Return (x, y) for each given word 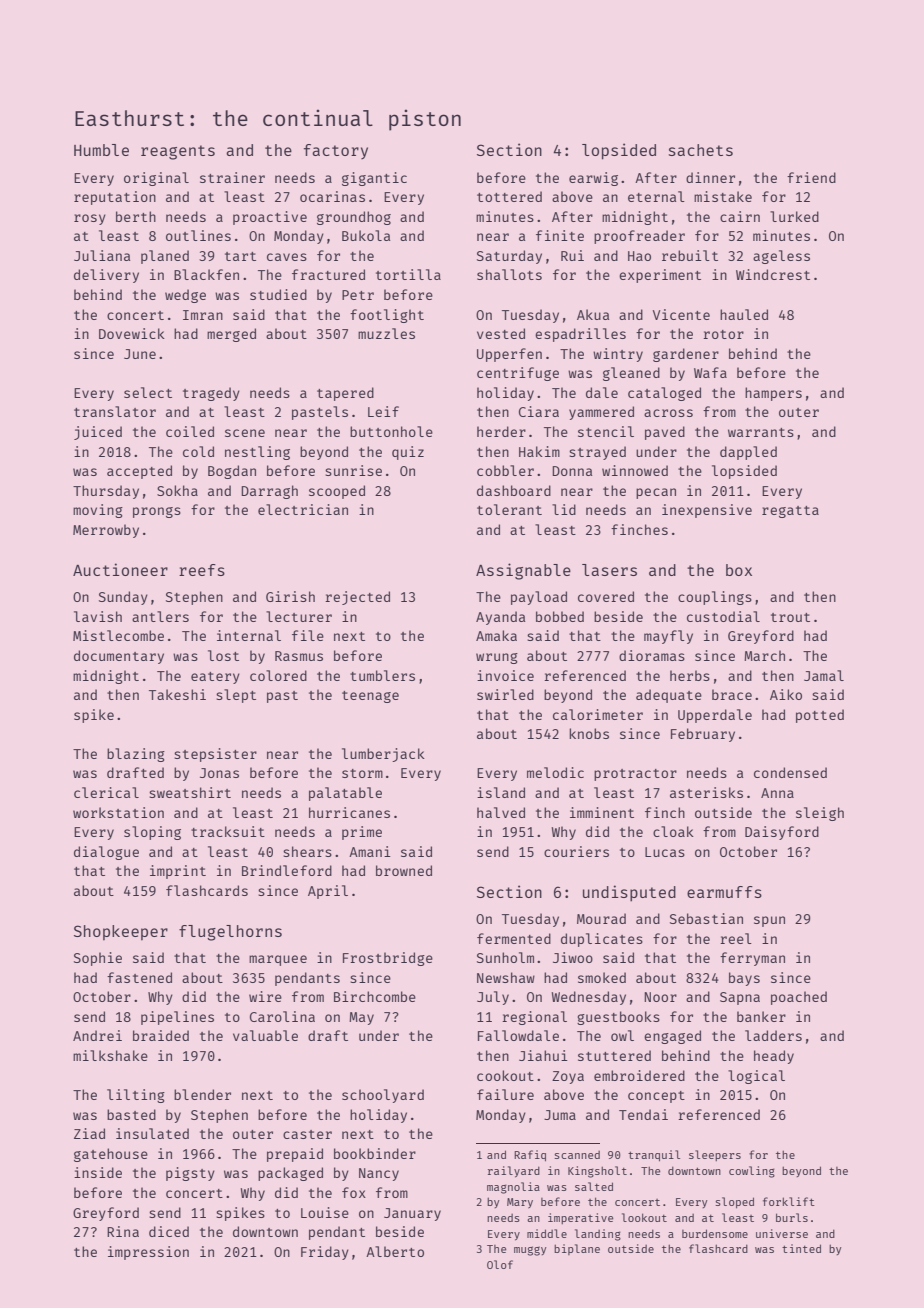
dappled (748, 453)
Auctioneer (120, 569)
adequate (669, 696)
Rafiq (530, 1156)
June (140, 354)
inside (98, 1172)
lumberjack (383, 755)
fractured (328, 274)
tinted (801, 1248)
